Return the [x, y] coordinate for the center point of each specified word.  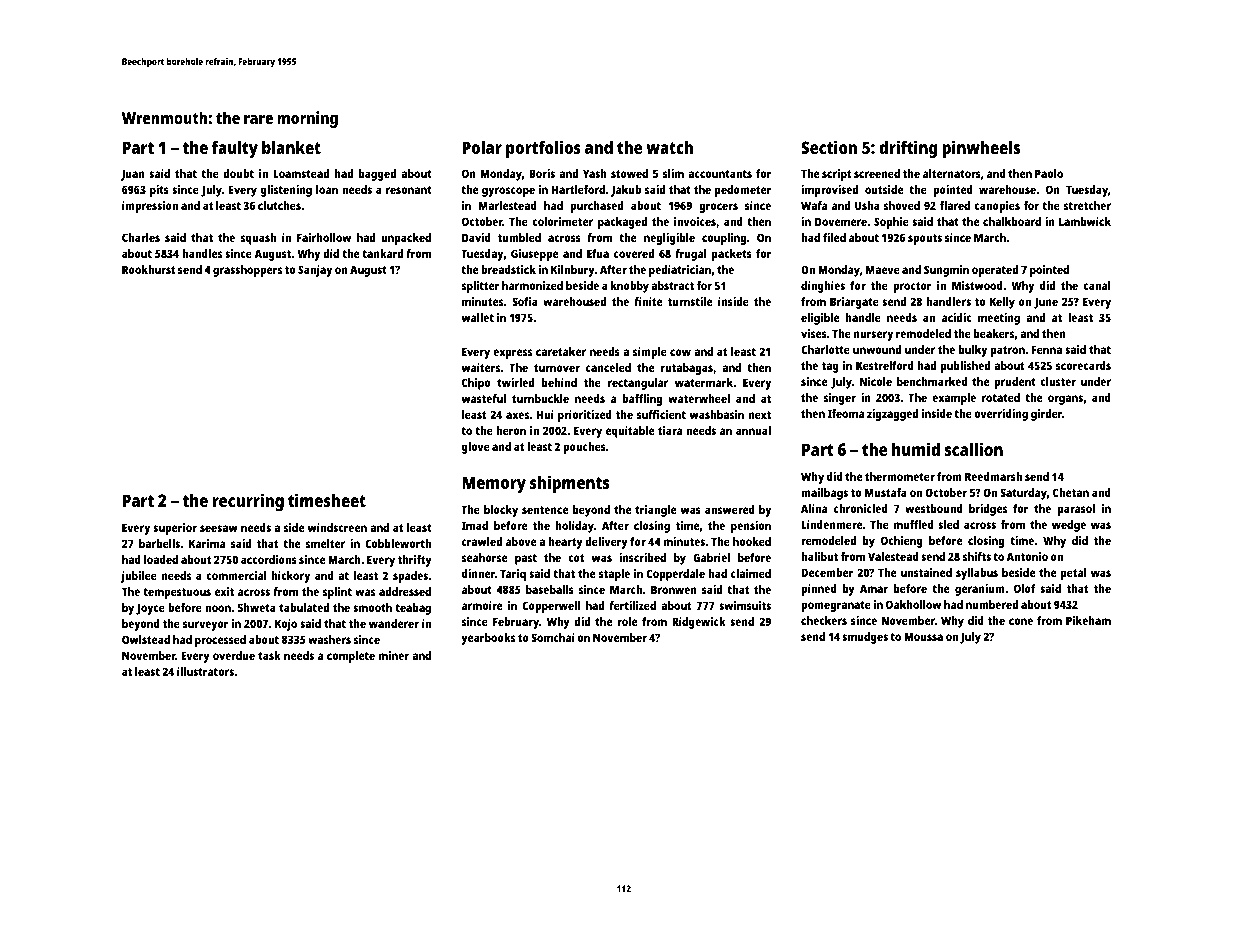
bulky [973, 351]
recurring [248, 502]
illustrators [205, 671]
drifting [908, 149]
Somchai [553, 637]
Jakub [626, 191]
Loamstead [301, 173]
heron [511, 430]
